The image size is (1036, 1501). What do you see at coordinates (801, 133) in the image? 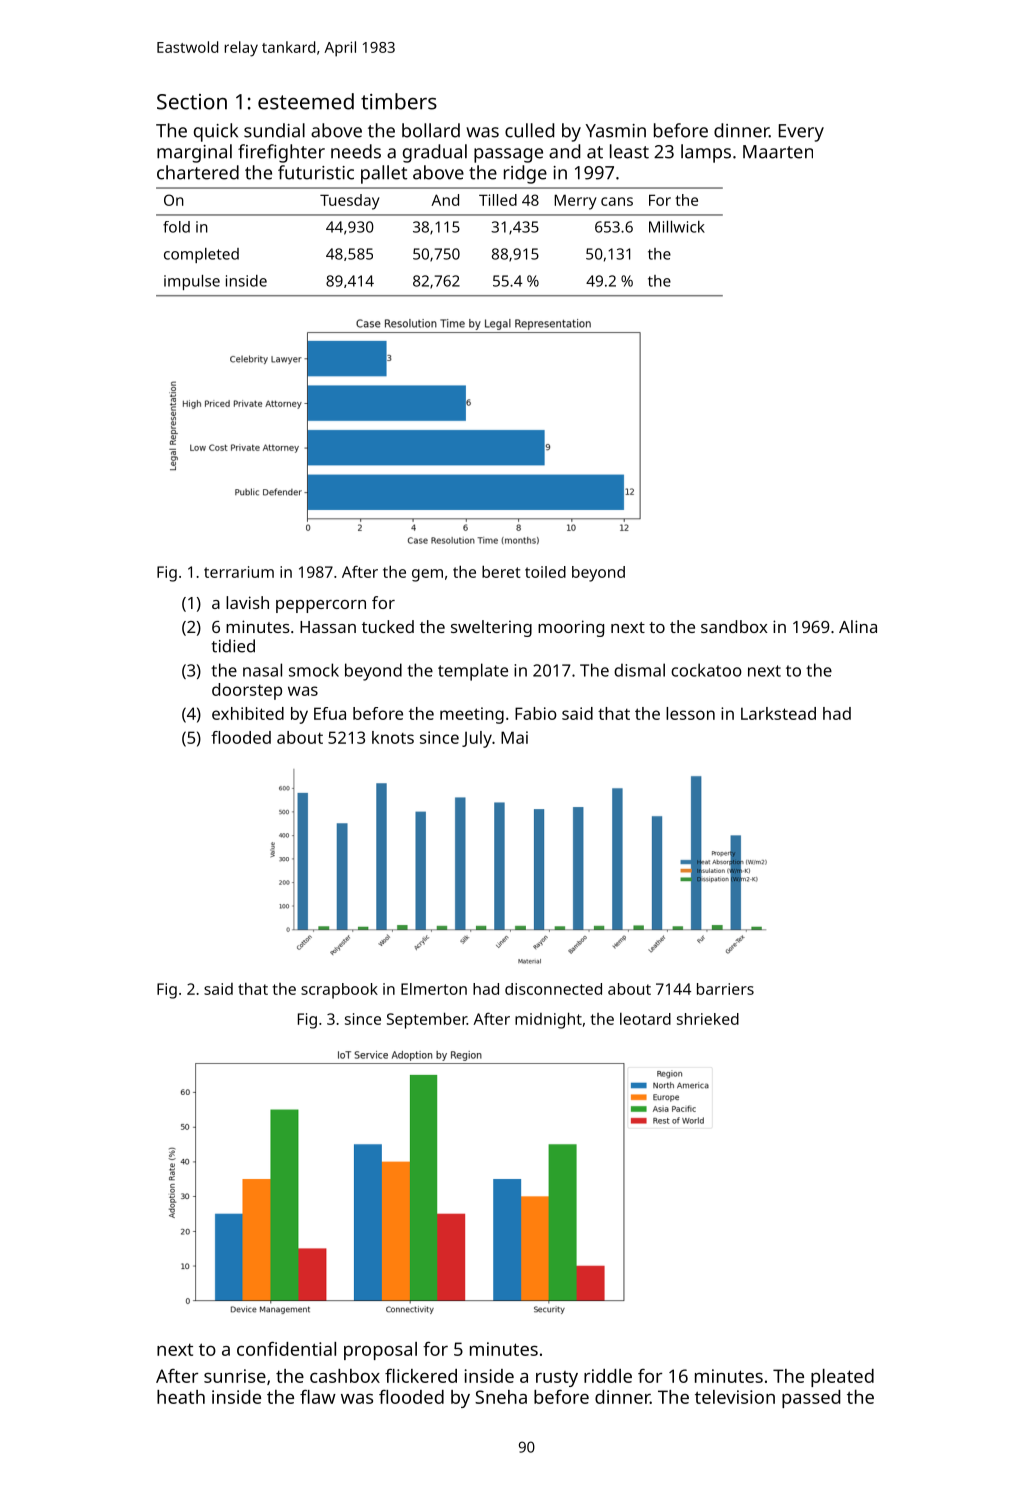
I see `Every` at bounding box center [801, 133].
